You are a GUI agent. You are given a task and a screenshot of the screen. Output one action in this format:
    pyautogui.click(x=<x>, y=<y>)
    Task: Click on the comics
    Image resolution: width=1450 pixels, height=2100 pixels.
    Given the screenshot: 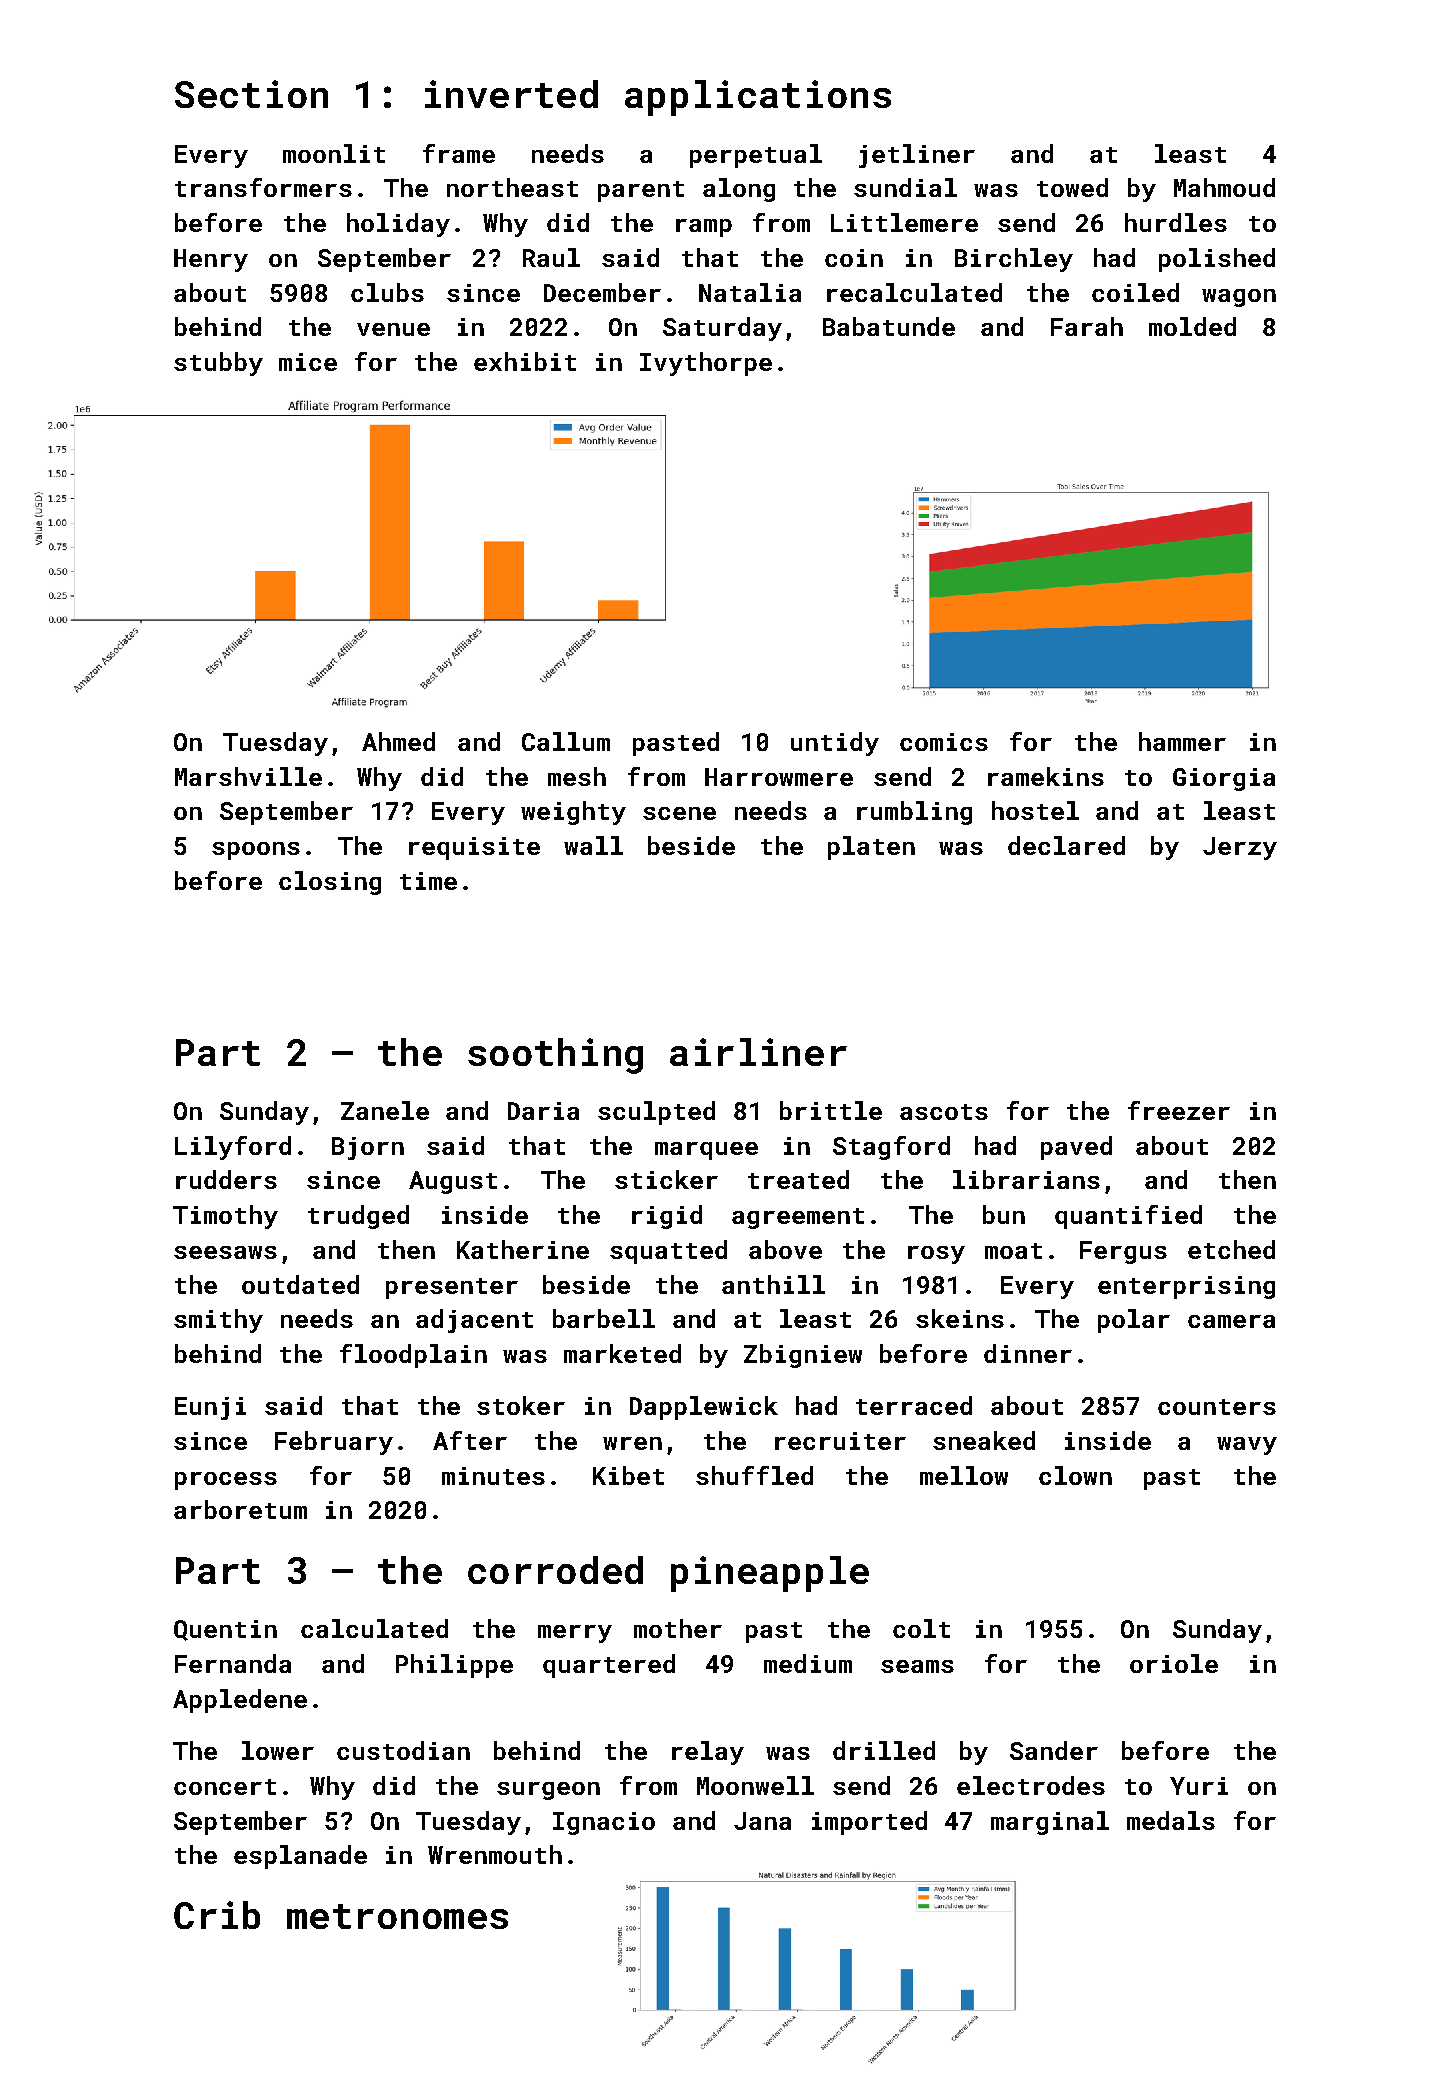 What is the action you would take?
    pyautogui.click(x=944, y=742)
